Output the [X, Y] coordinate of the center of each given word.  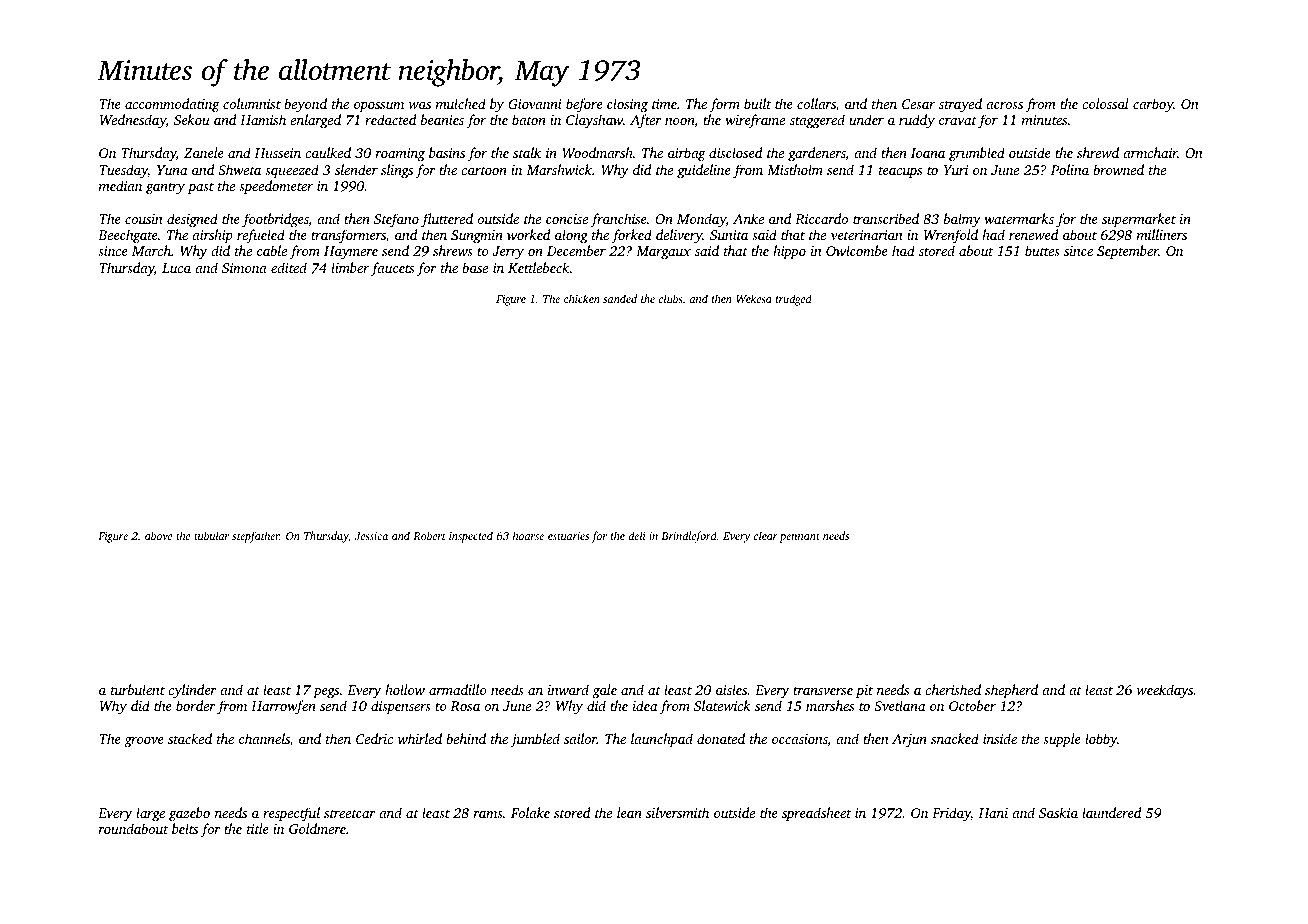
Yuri [956, 170]
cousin [144, 219]
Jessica [371, 536]
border [196, 705]
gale [604, 691]
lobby [1101, 740]
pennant [799, 538]
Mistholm [795, 169]
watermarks [1019, 218]
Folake [530, 812]
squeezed [292, 171]
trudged [794, 300]
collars [816, 103]
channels [264, 738]
